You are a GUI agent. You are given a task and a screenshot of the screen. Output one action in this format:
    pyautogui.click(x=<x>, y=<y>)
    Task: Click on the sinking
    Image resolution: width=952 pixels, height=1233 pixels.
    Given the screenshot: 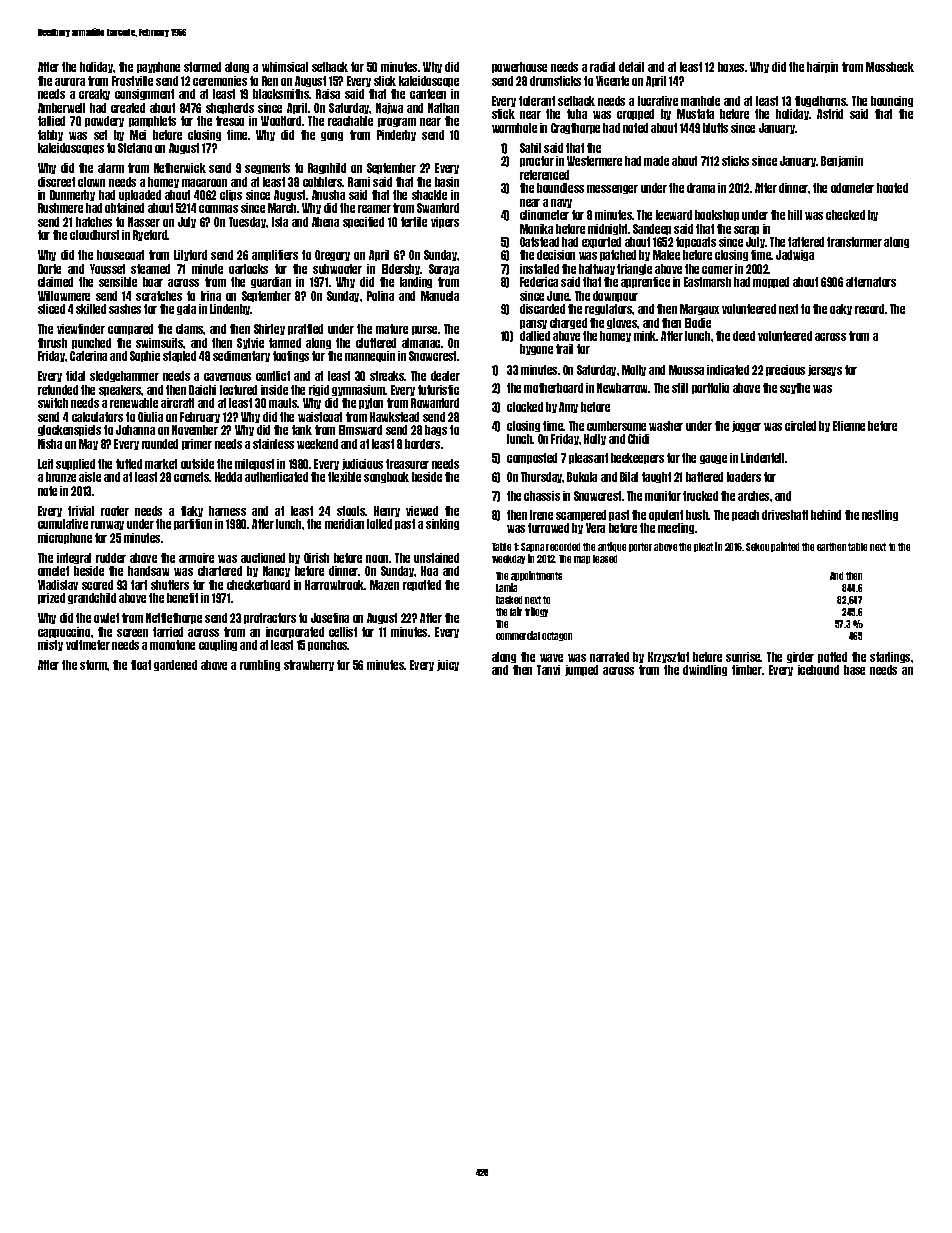 What is the action you would take?
    pyautogui.click(x=442, y=524)
